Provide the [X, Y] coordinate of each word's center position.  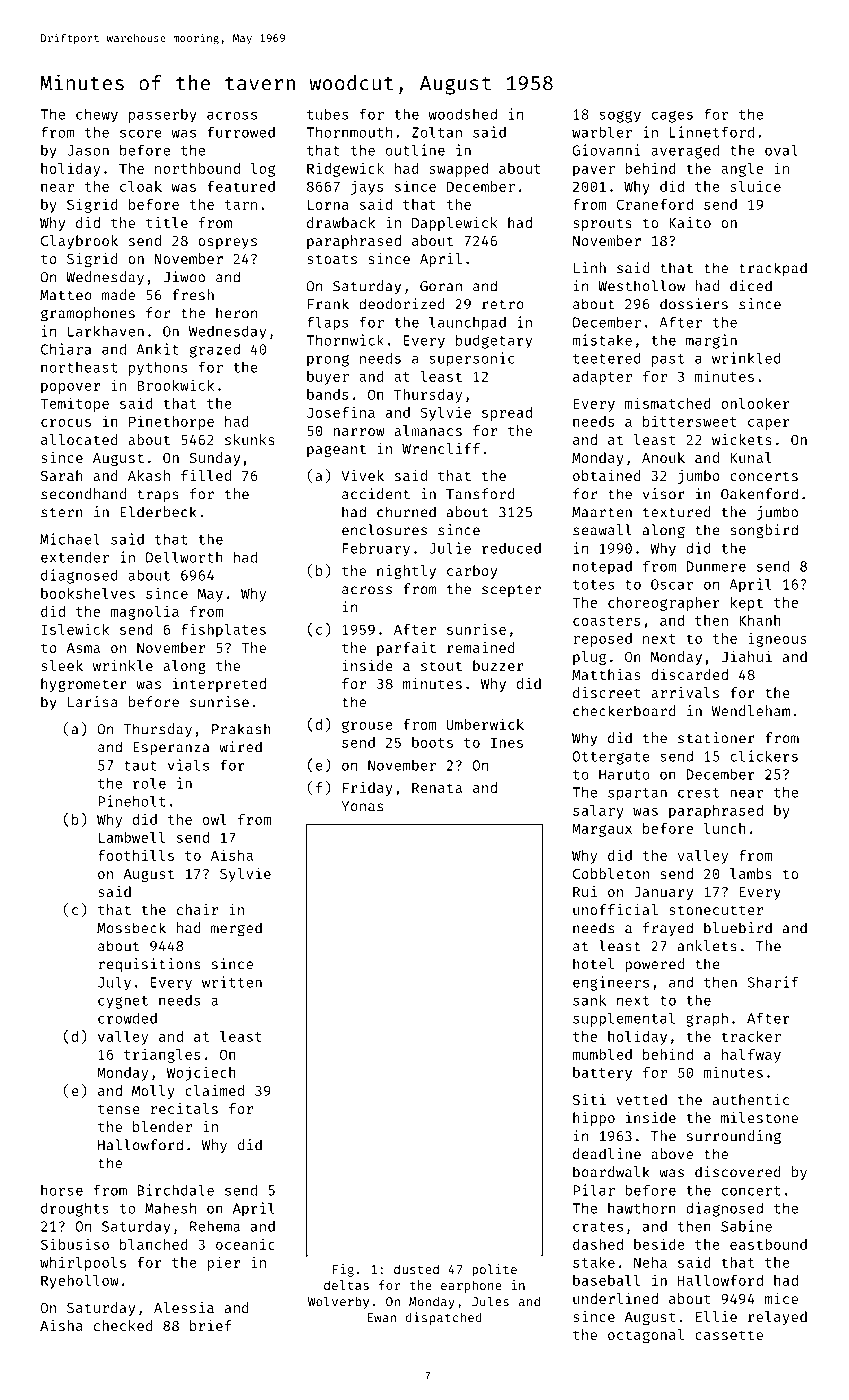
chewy [97, 116]
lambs [751, 873]
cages [672, 117]
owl [215, 819]
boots [432, 742]
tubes [327, 114]
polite [494, 1270]
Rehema [215, 1226]
